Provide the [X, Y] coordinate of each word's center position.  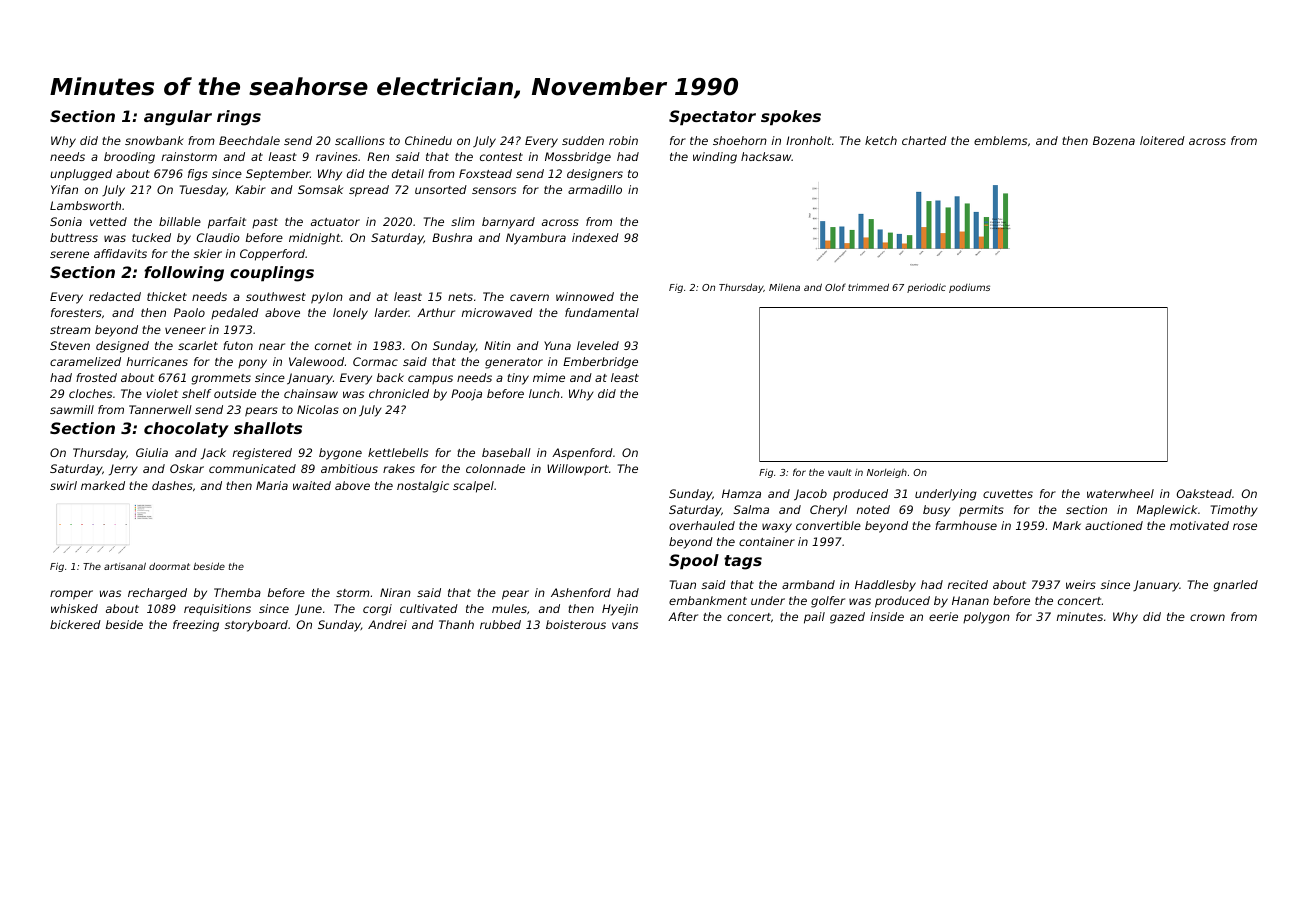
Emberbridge [600, 363]
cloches [90, 393]
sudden [583, 140]
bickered [75, 624]
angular [178, 118]
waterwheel [1120, 493]
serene [69, 254]
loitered [1162, 140]
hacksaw [766, 156]
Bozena [1114, 140]
